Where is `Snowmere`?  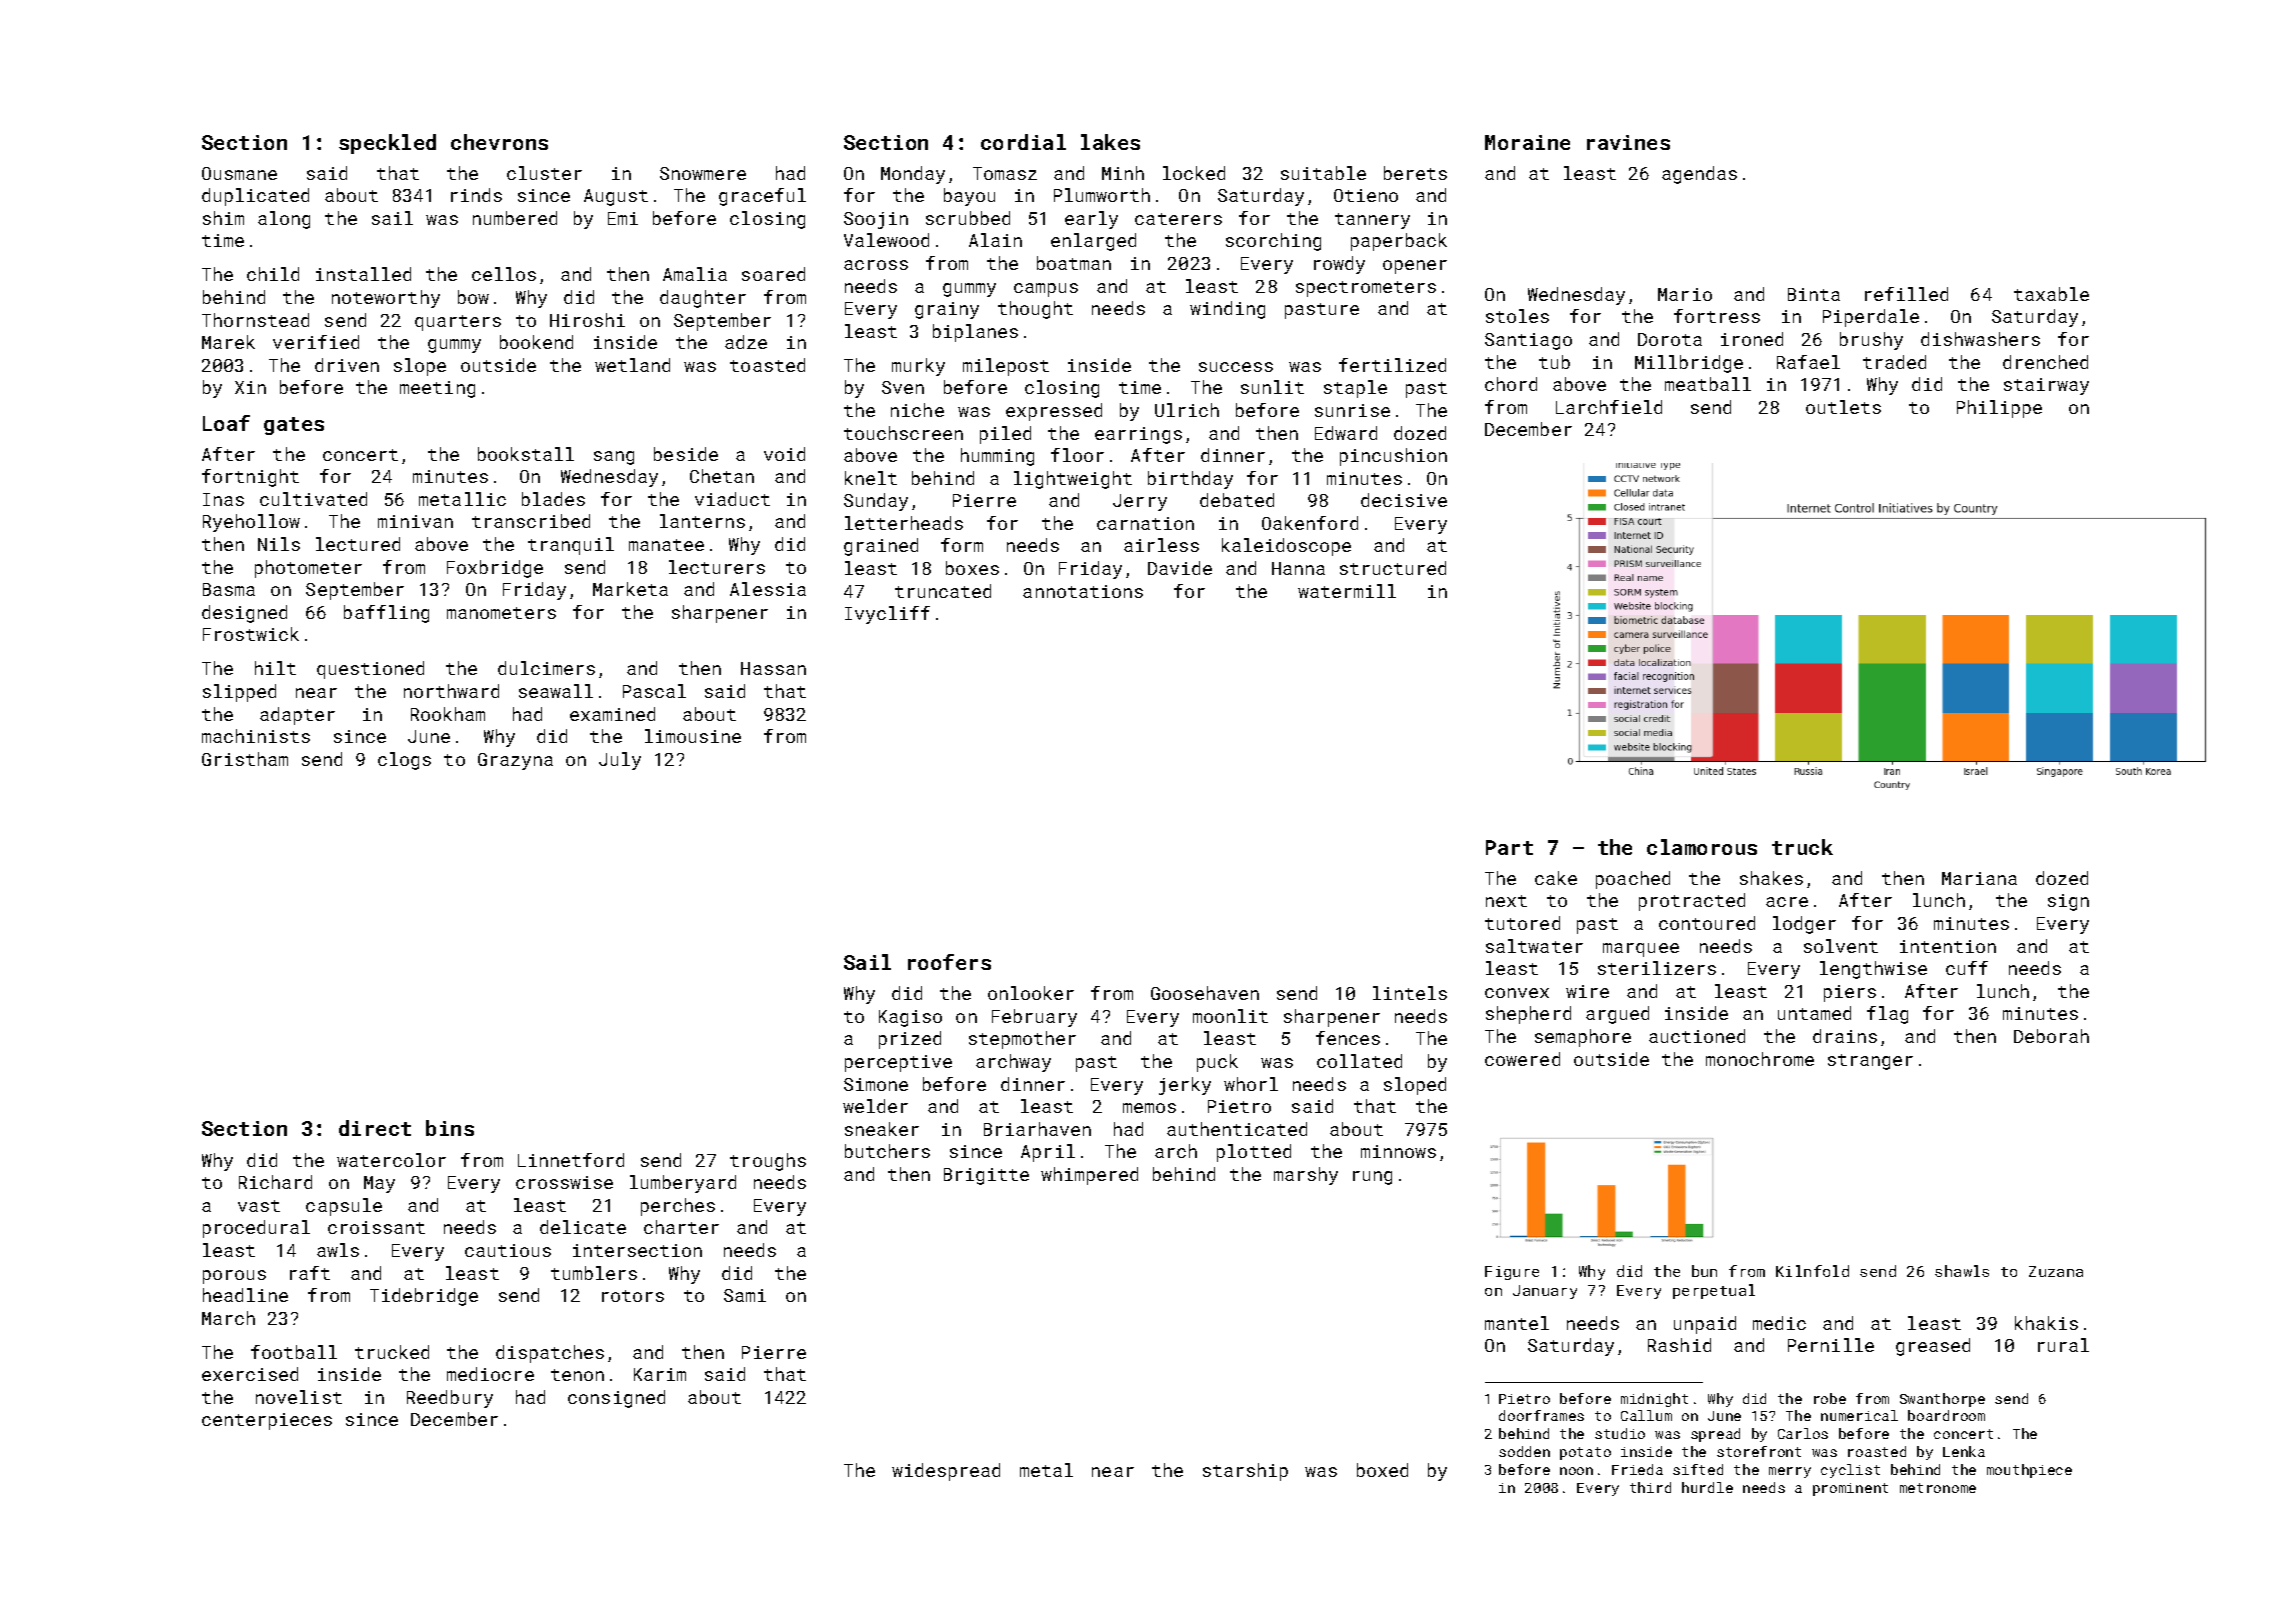 Snowmere is located at coordinates (703, 173).
